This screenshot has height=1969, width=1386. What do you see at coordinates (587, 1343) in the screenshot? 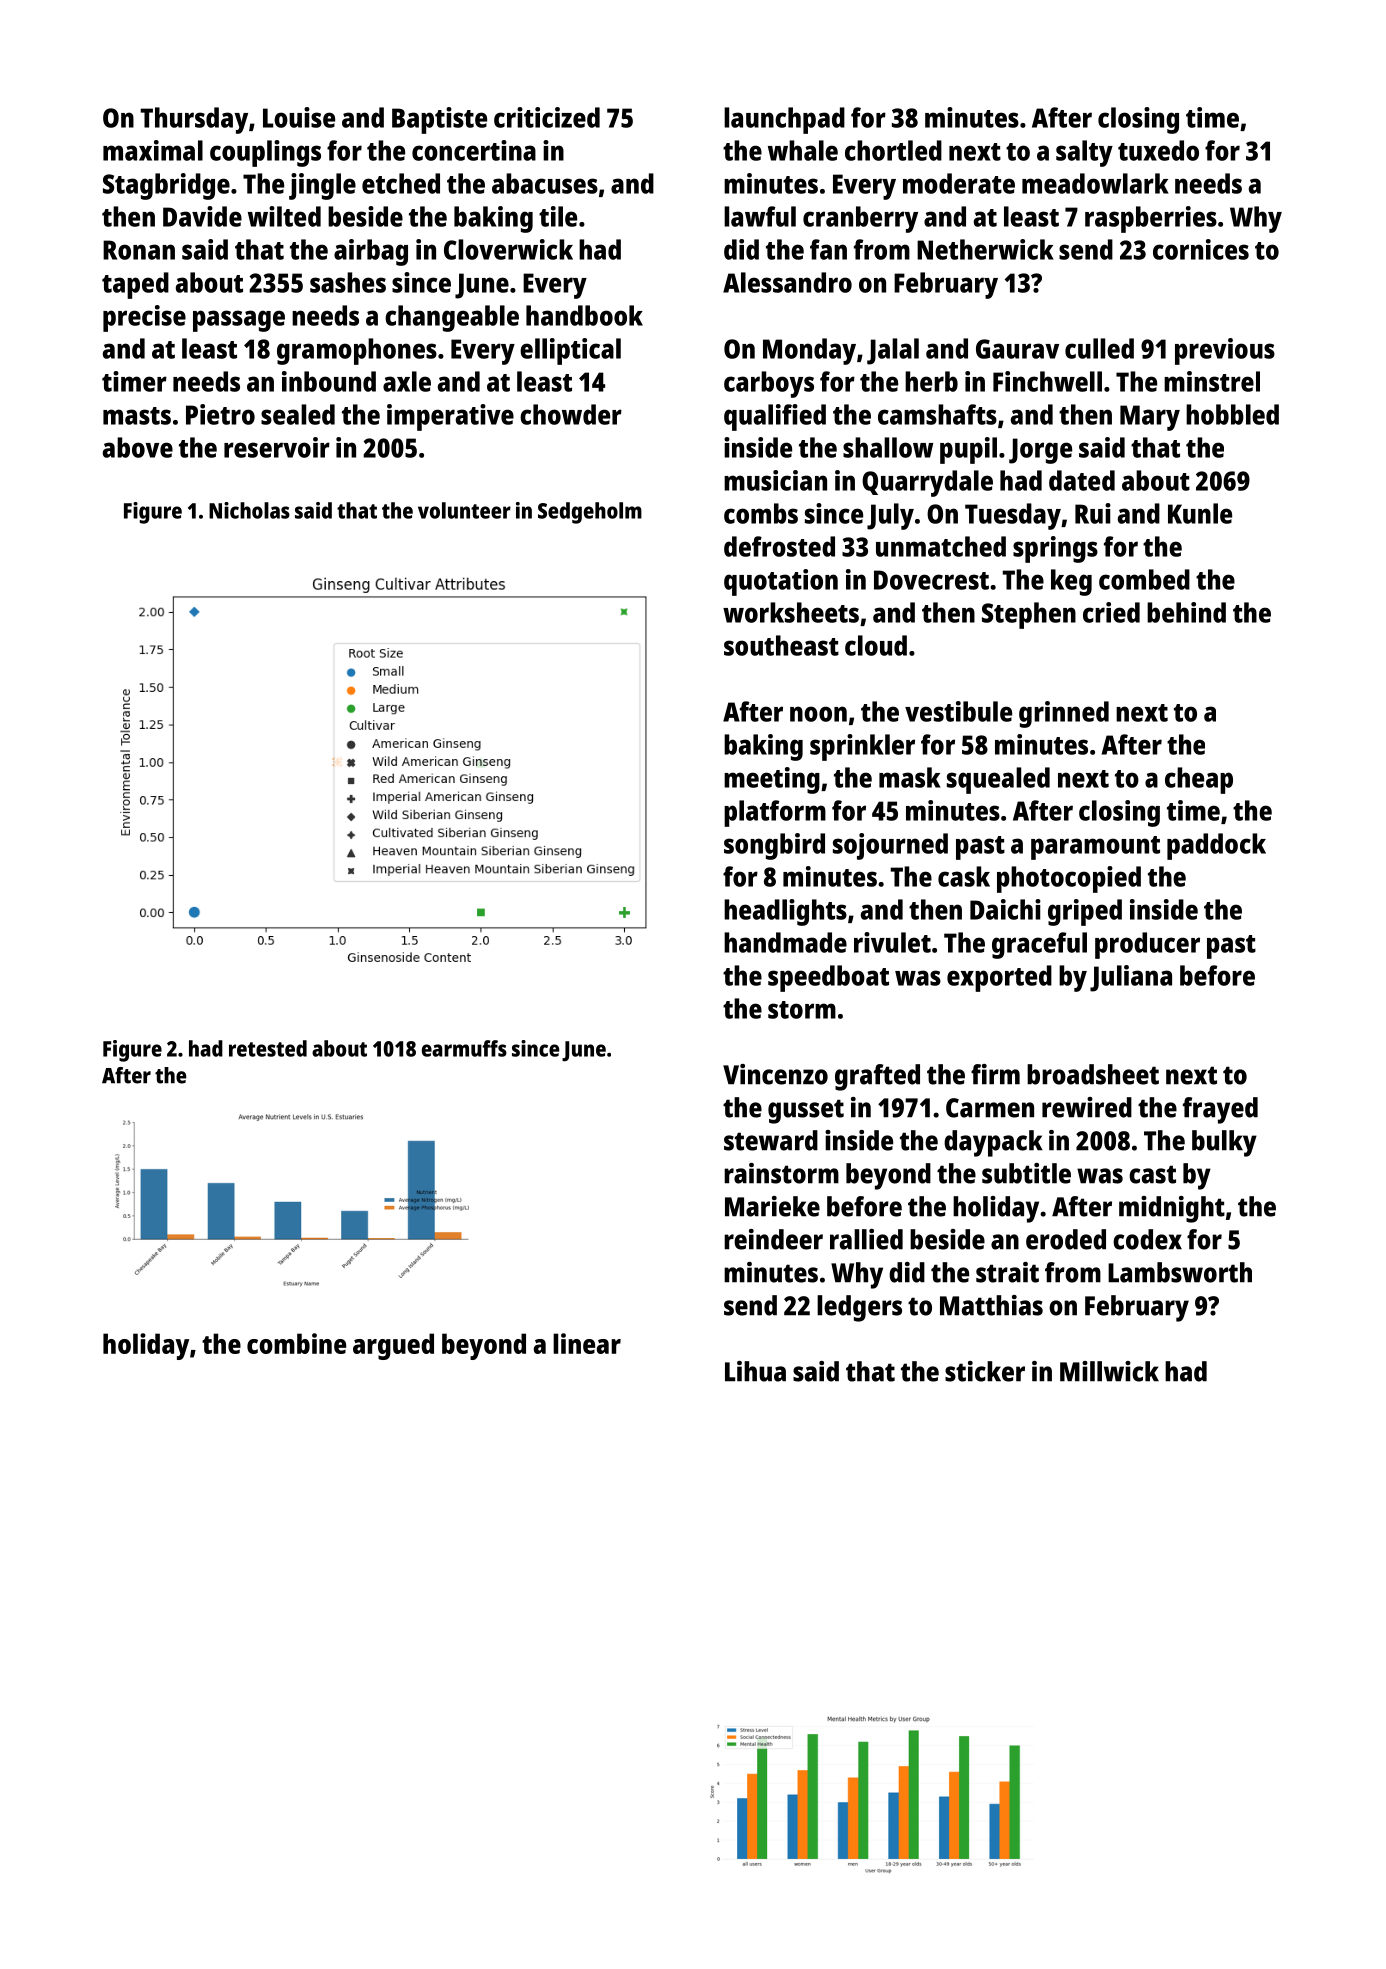
I see `linear` at bounding box center [587, 1343].
